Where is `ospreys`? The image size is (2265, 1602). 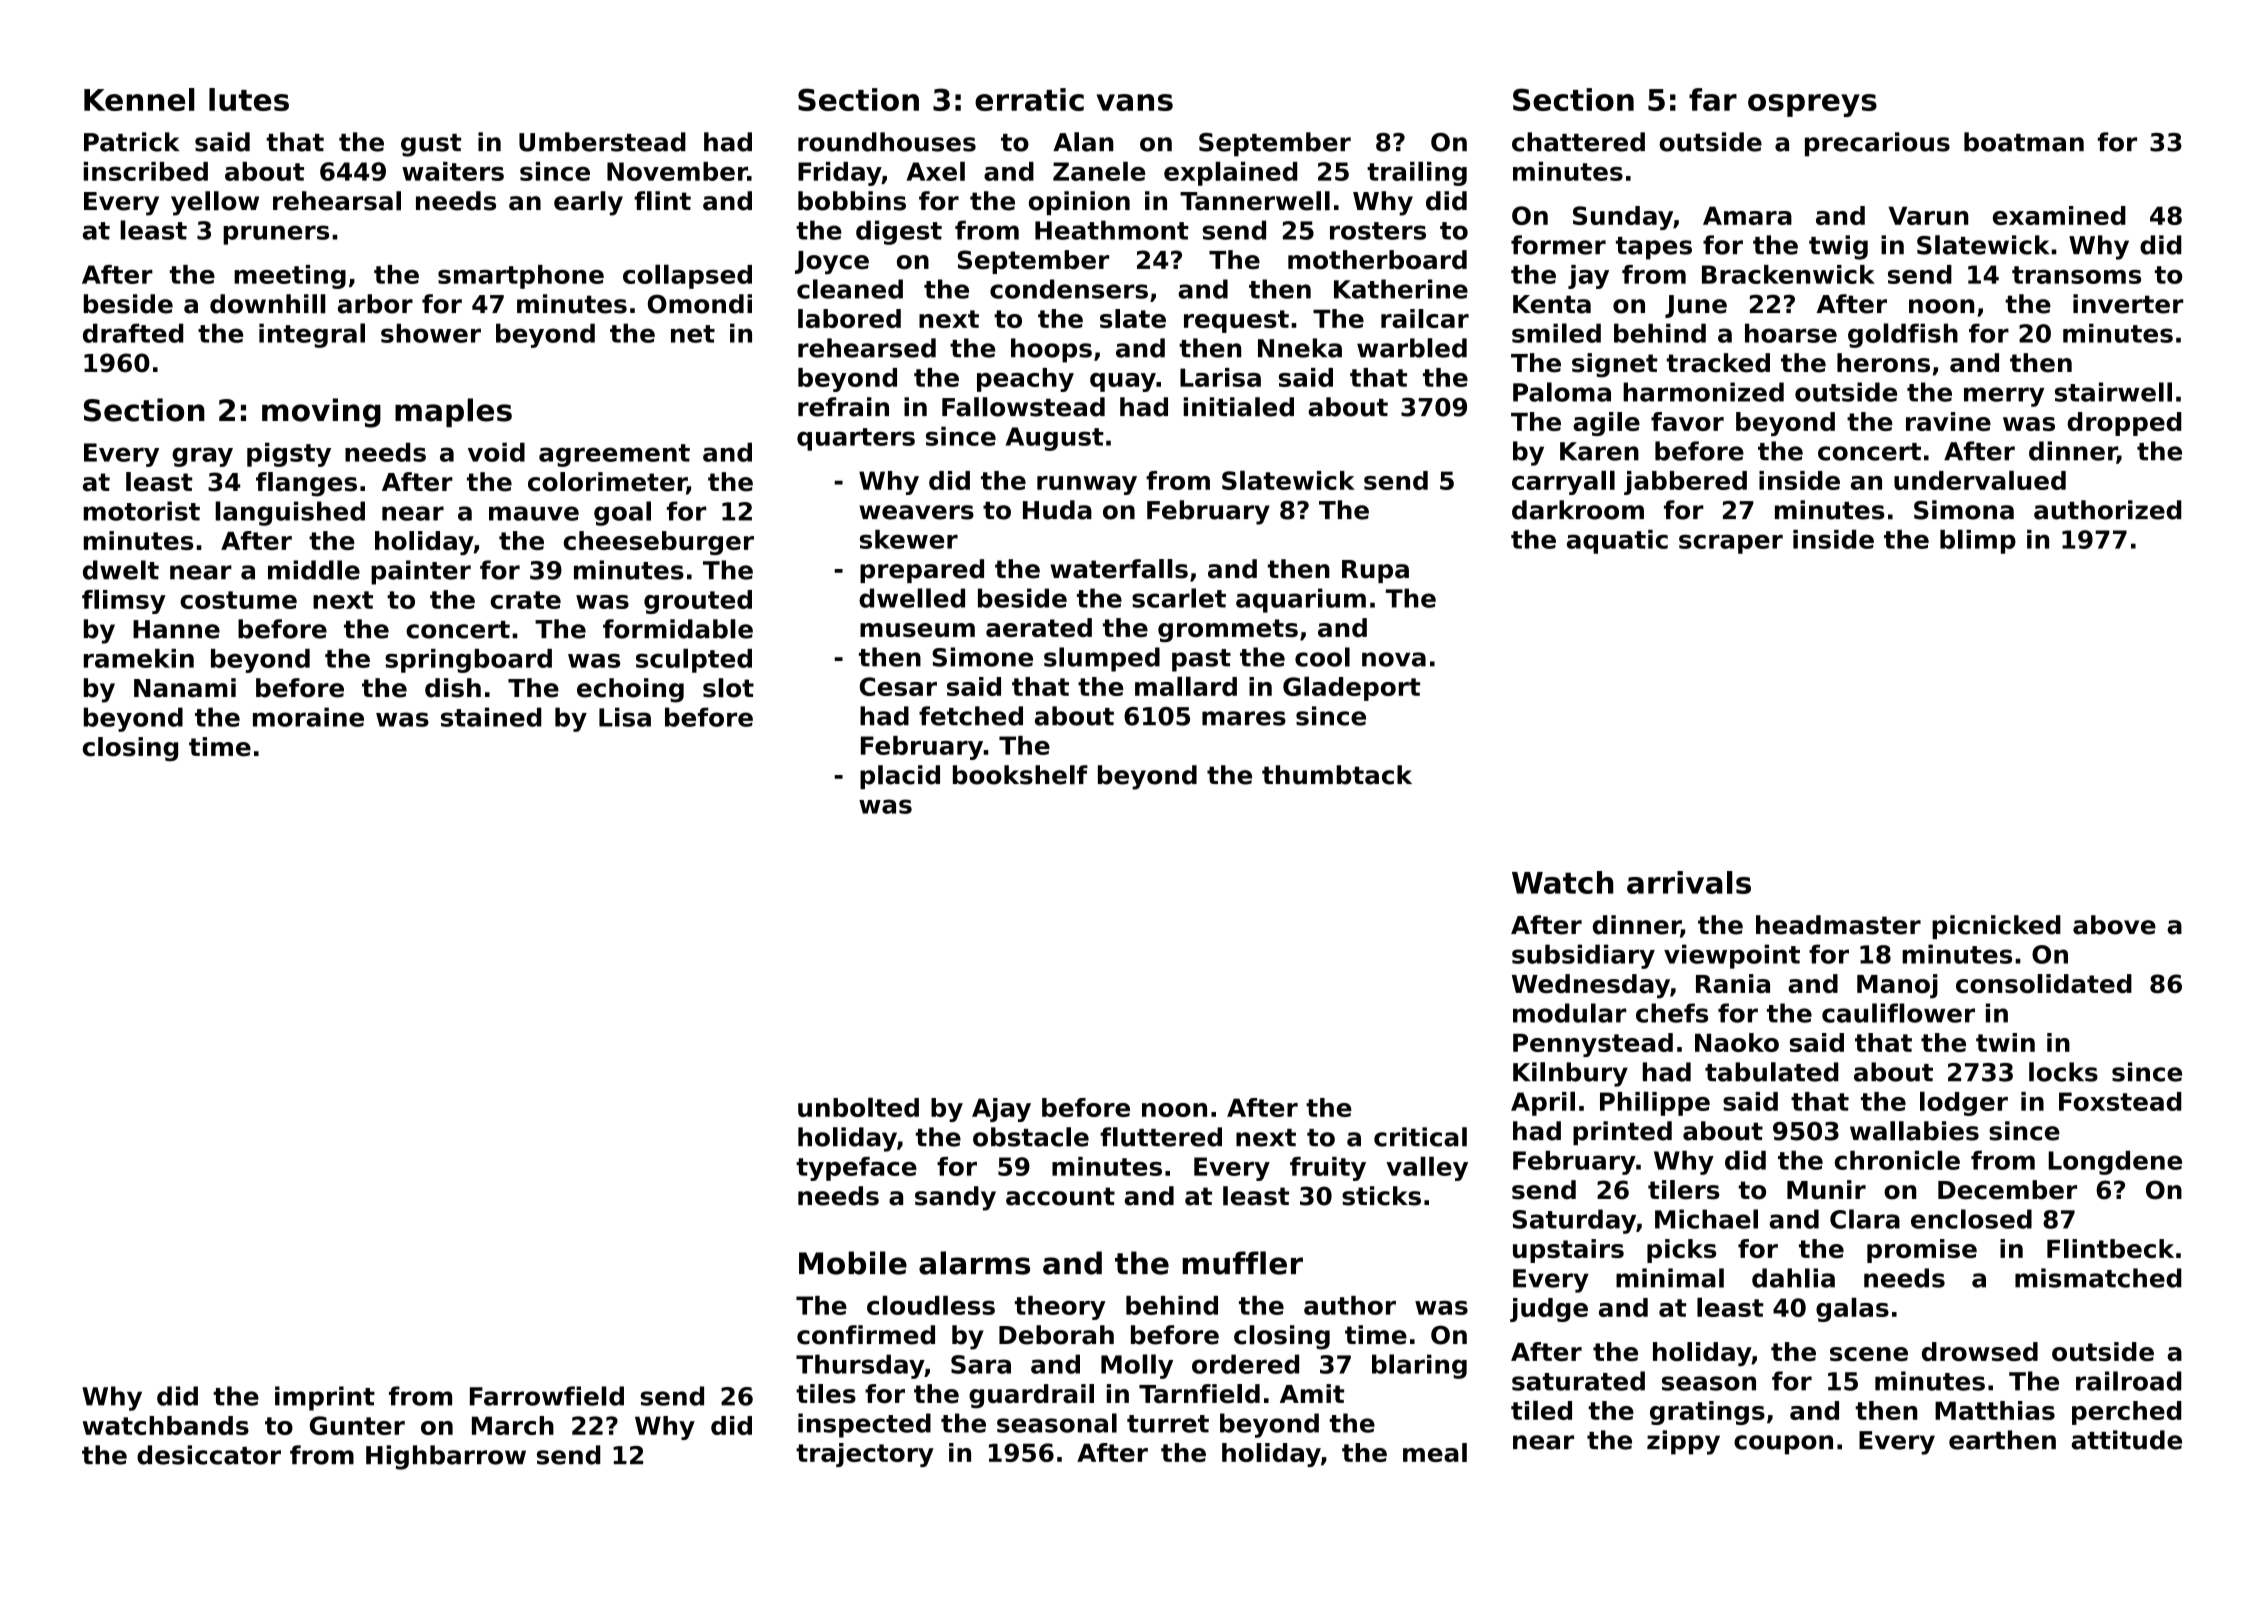 ospreys is located at coordinates (1812, 105).
